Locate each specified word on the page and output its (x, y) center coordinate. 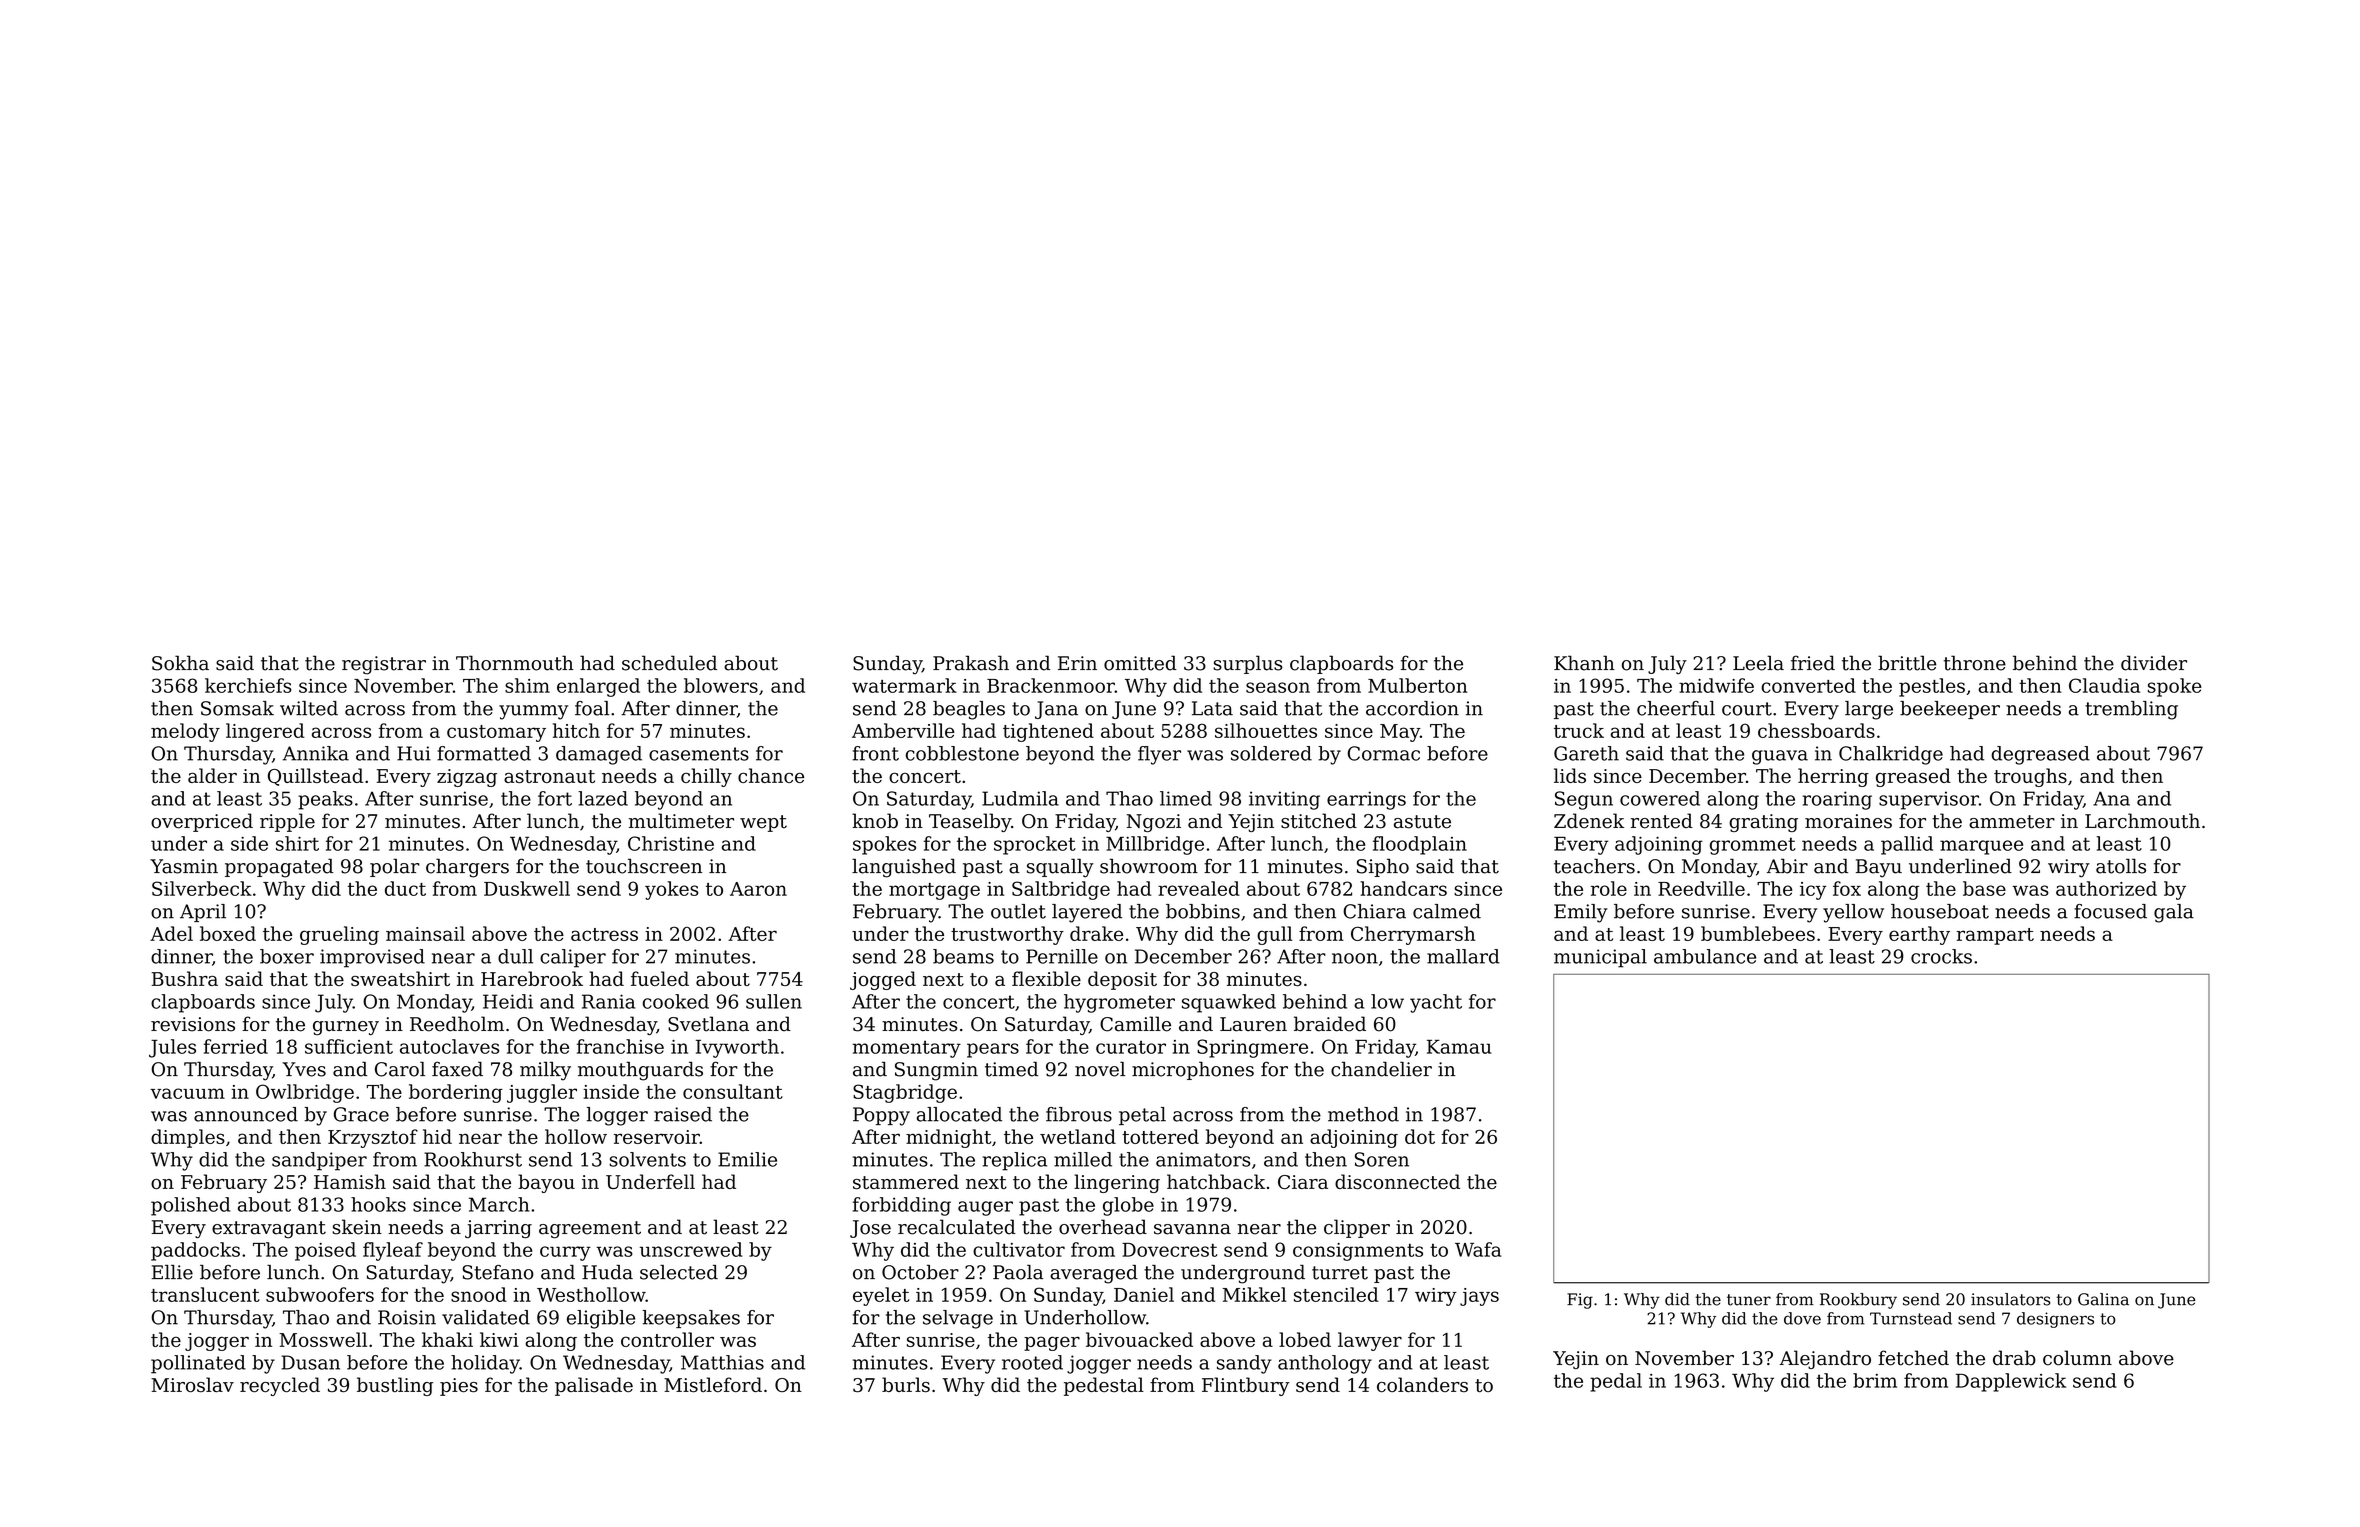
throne (1975, 663)
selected (679, 1272)
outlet (1018, 911)
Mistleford (713, 1385)
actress (604, 934)
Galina (2103, 1299)
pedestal (1104, 1386)
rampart (1995, 936)
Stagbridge (905, 1093)
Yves (304, 1069)
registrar (384, 665)
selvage (958, 1319)
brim (1875, 1380)
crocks (1941, 956)
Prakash (971, 663)
